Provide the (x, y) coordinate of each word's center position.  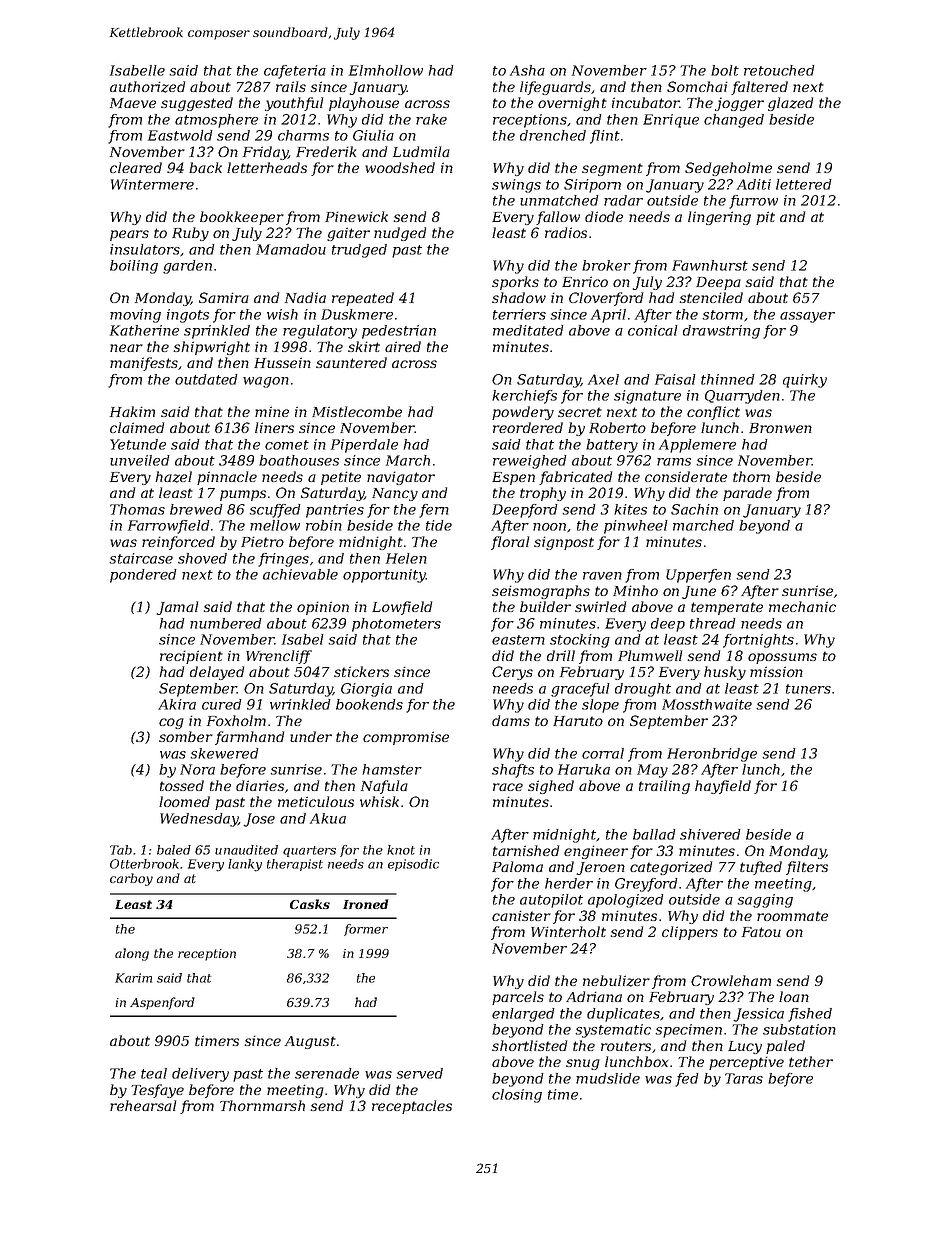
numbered (226, 623)
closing (517, 1096)
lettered (804, 184)
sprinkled (217, 332)
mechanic (802, 606)
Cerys (512, 673)
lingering (719, 218)
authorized (147, 87)
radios (566, 232)
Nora (197, 769)
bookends (369, 704)
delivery (200, 1075)
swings (516, 186)
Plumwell (650, 655)
